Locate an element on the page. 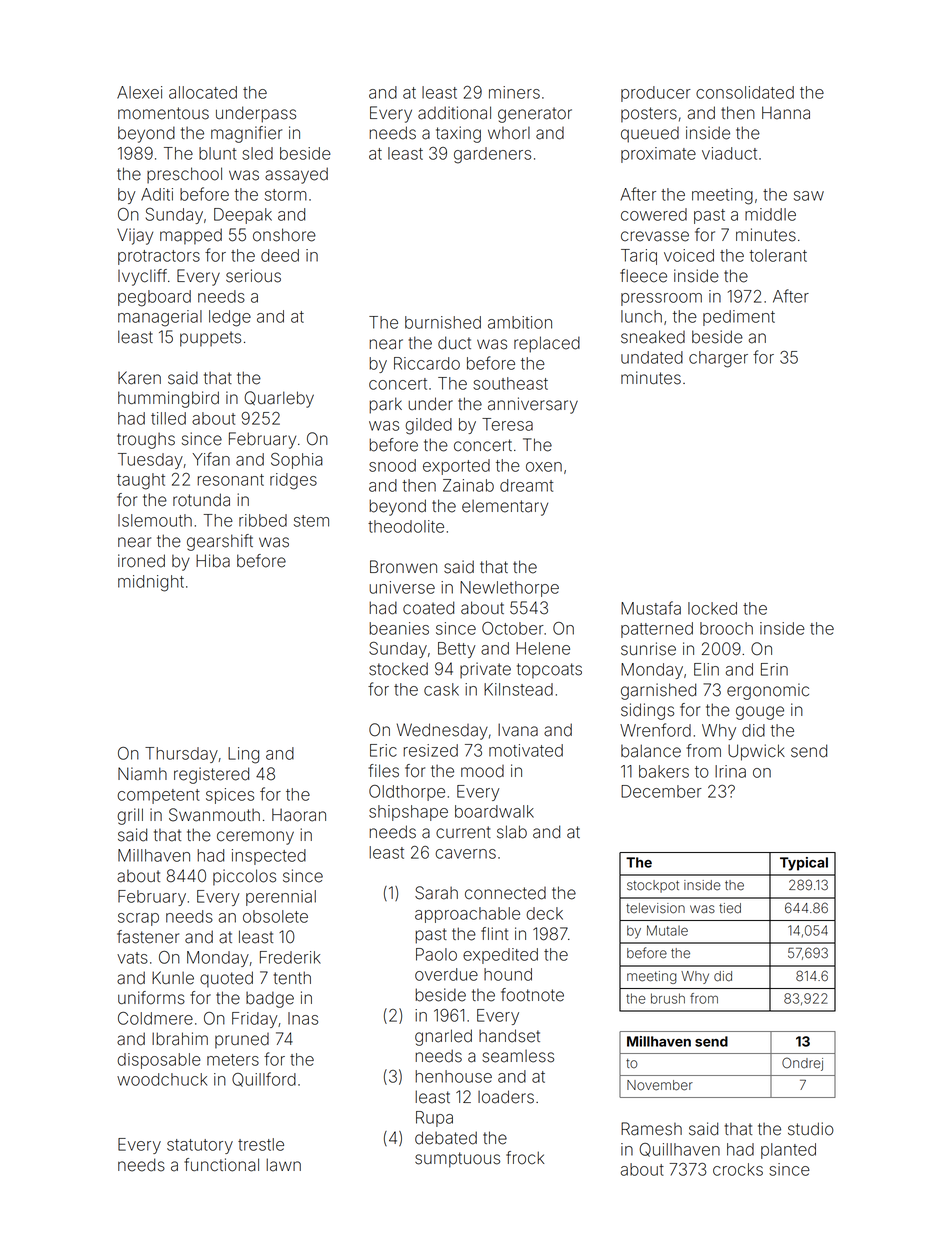 This document has height=1233, width=952. functional is located at coordinates (221, 1165).
